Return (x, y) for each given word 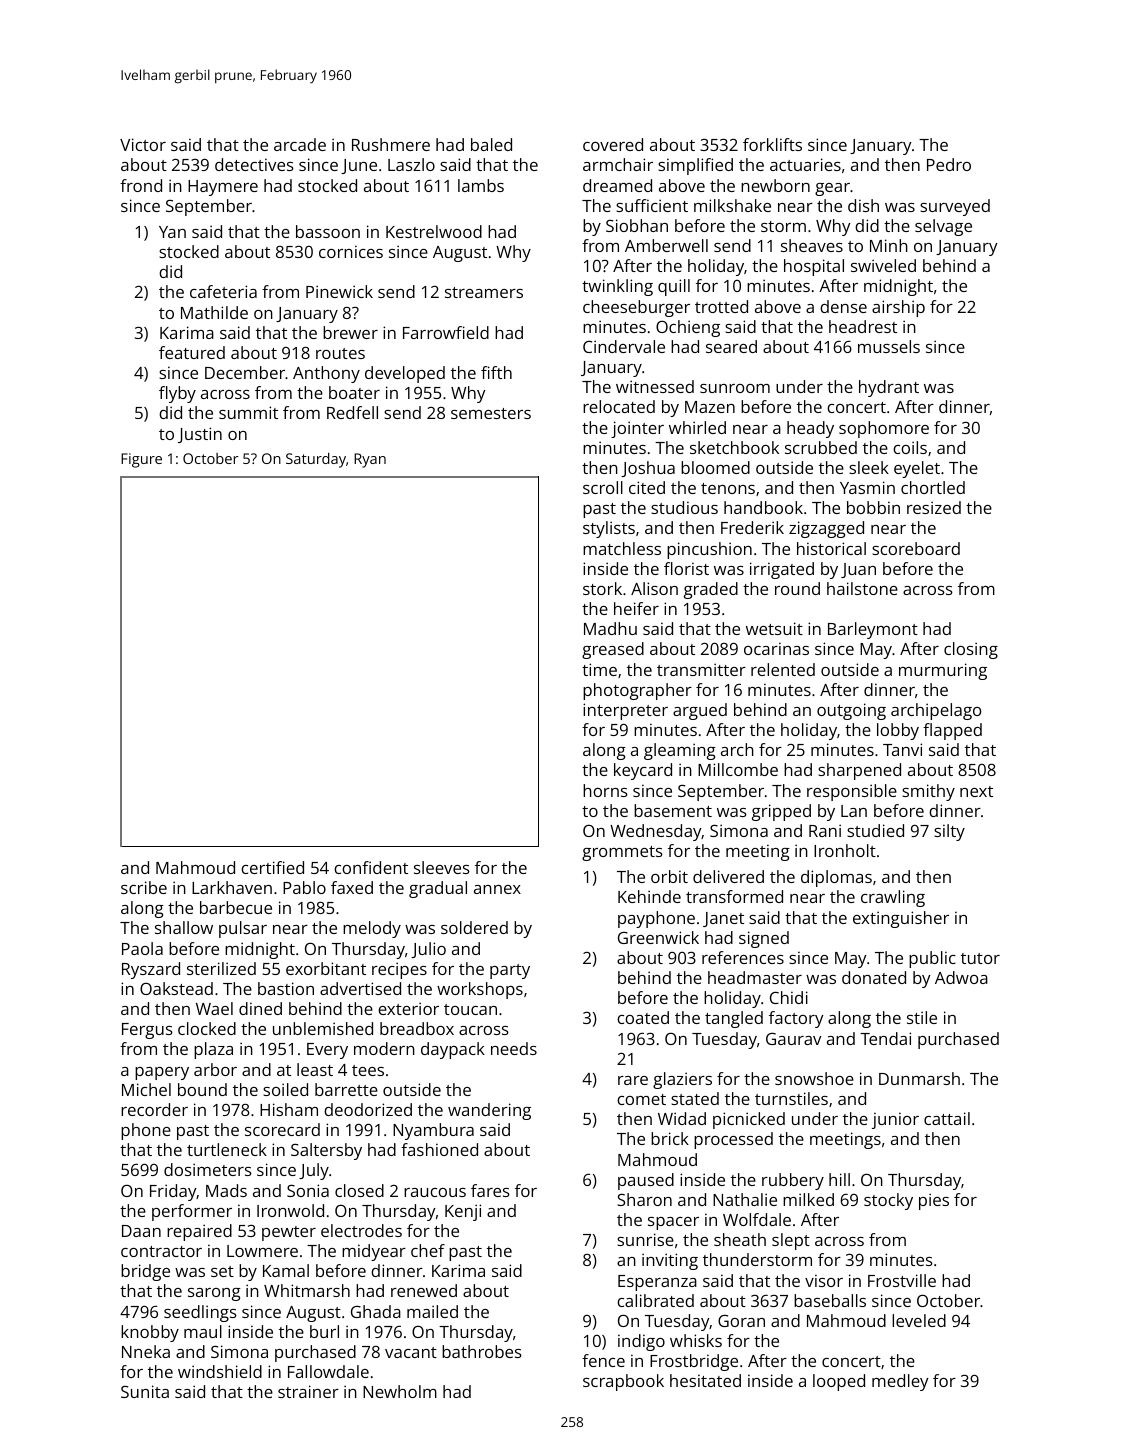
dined (260, 1008)
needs (514, 1048)
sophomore (884, 429)
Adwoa (961, 977)
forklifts (772, 144)
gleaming (680, 751)
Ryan (370, 460)
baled (491, 144)
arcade (300, 144)
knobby (150, 1333)
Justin (200, 435)
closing (971, 650)
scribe (144, 887)
